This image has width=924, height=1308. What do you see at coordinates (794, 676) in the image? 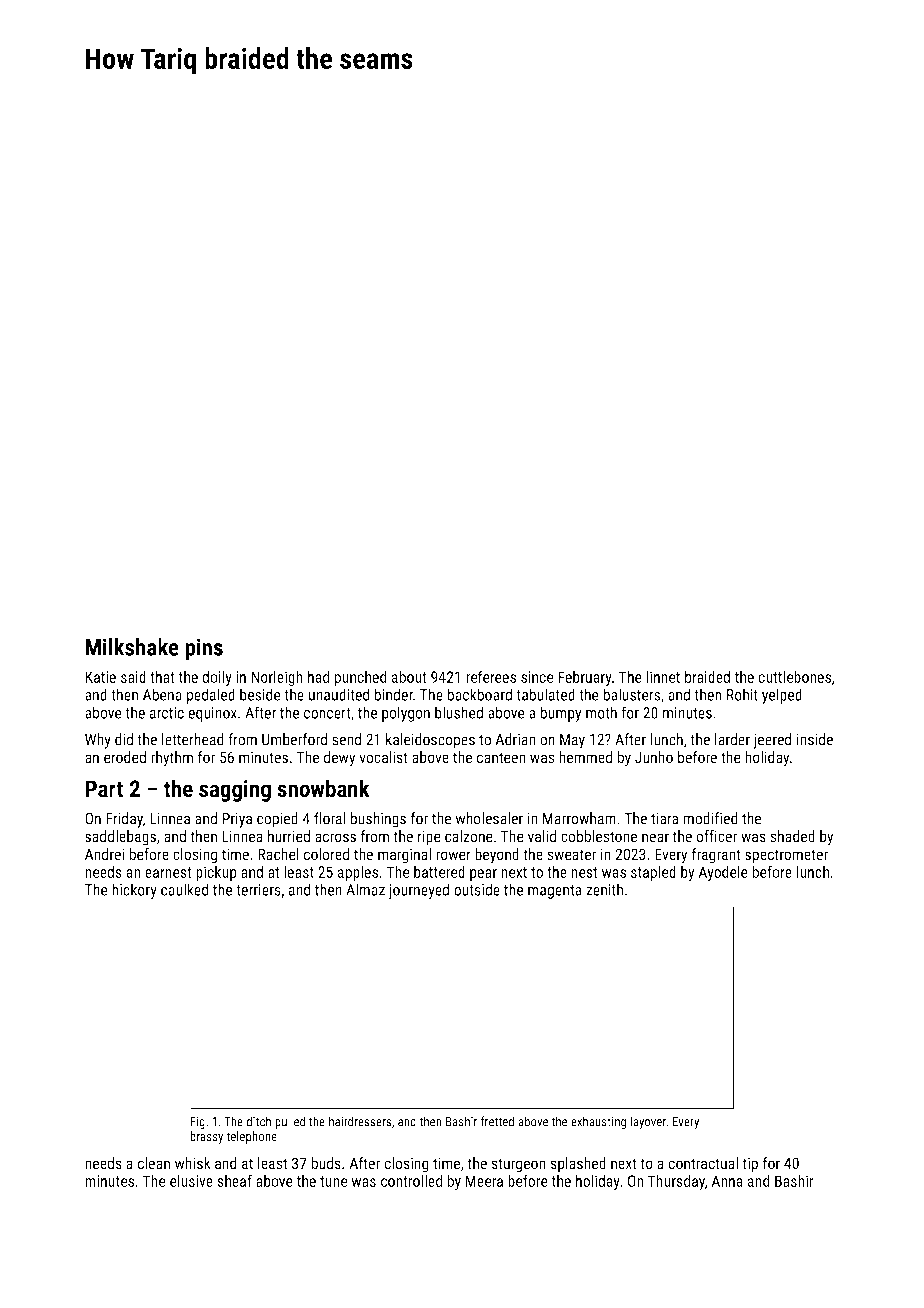
I see `cuttlebones` at bounding box center [794, 676].
